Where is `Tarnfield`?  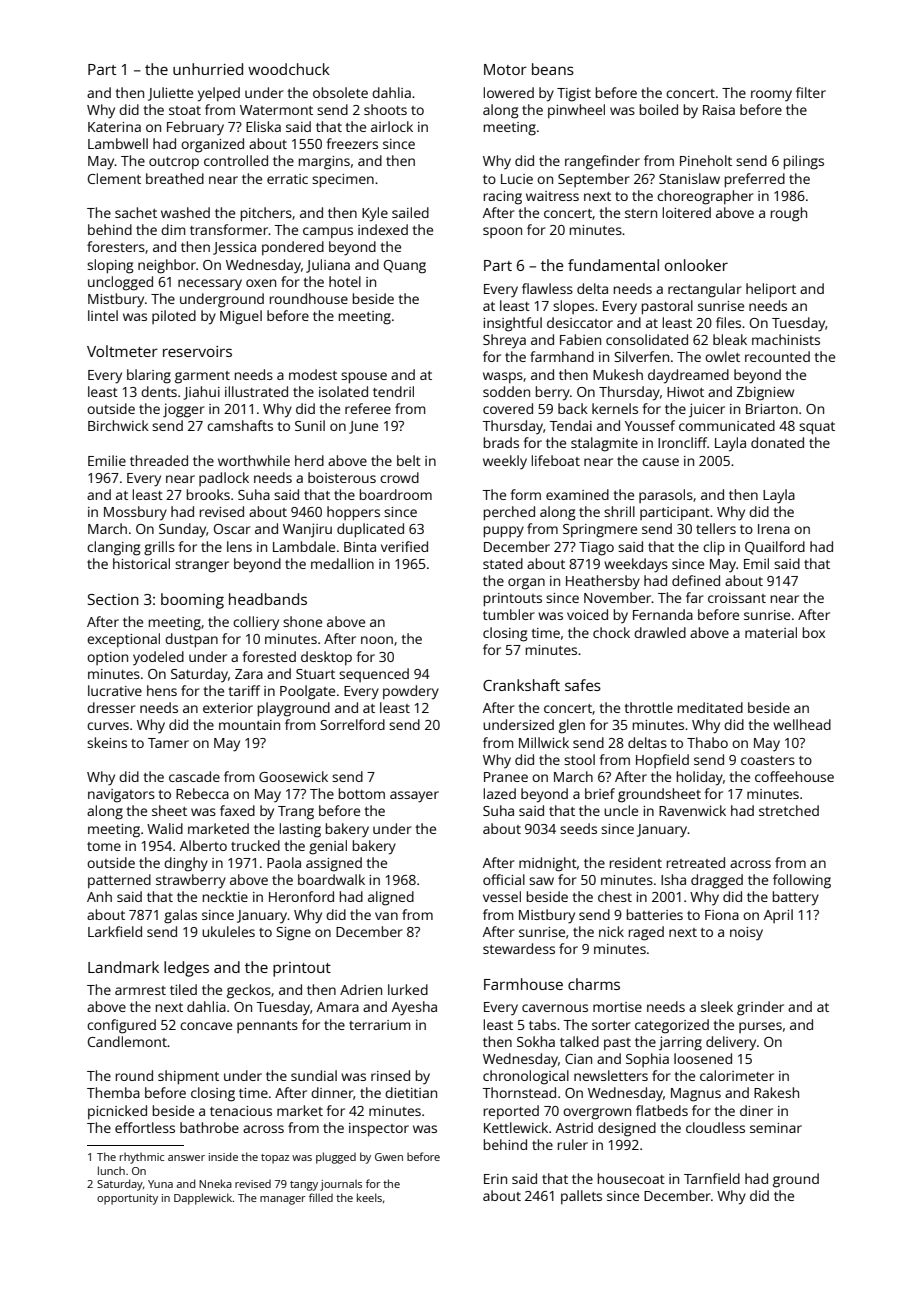
Tarnfield is located at coordinates (712, 1178).
